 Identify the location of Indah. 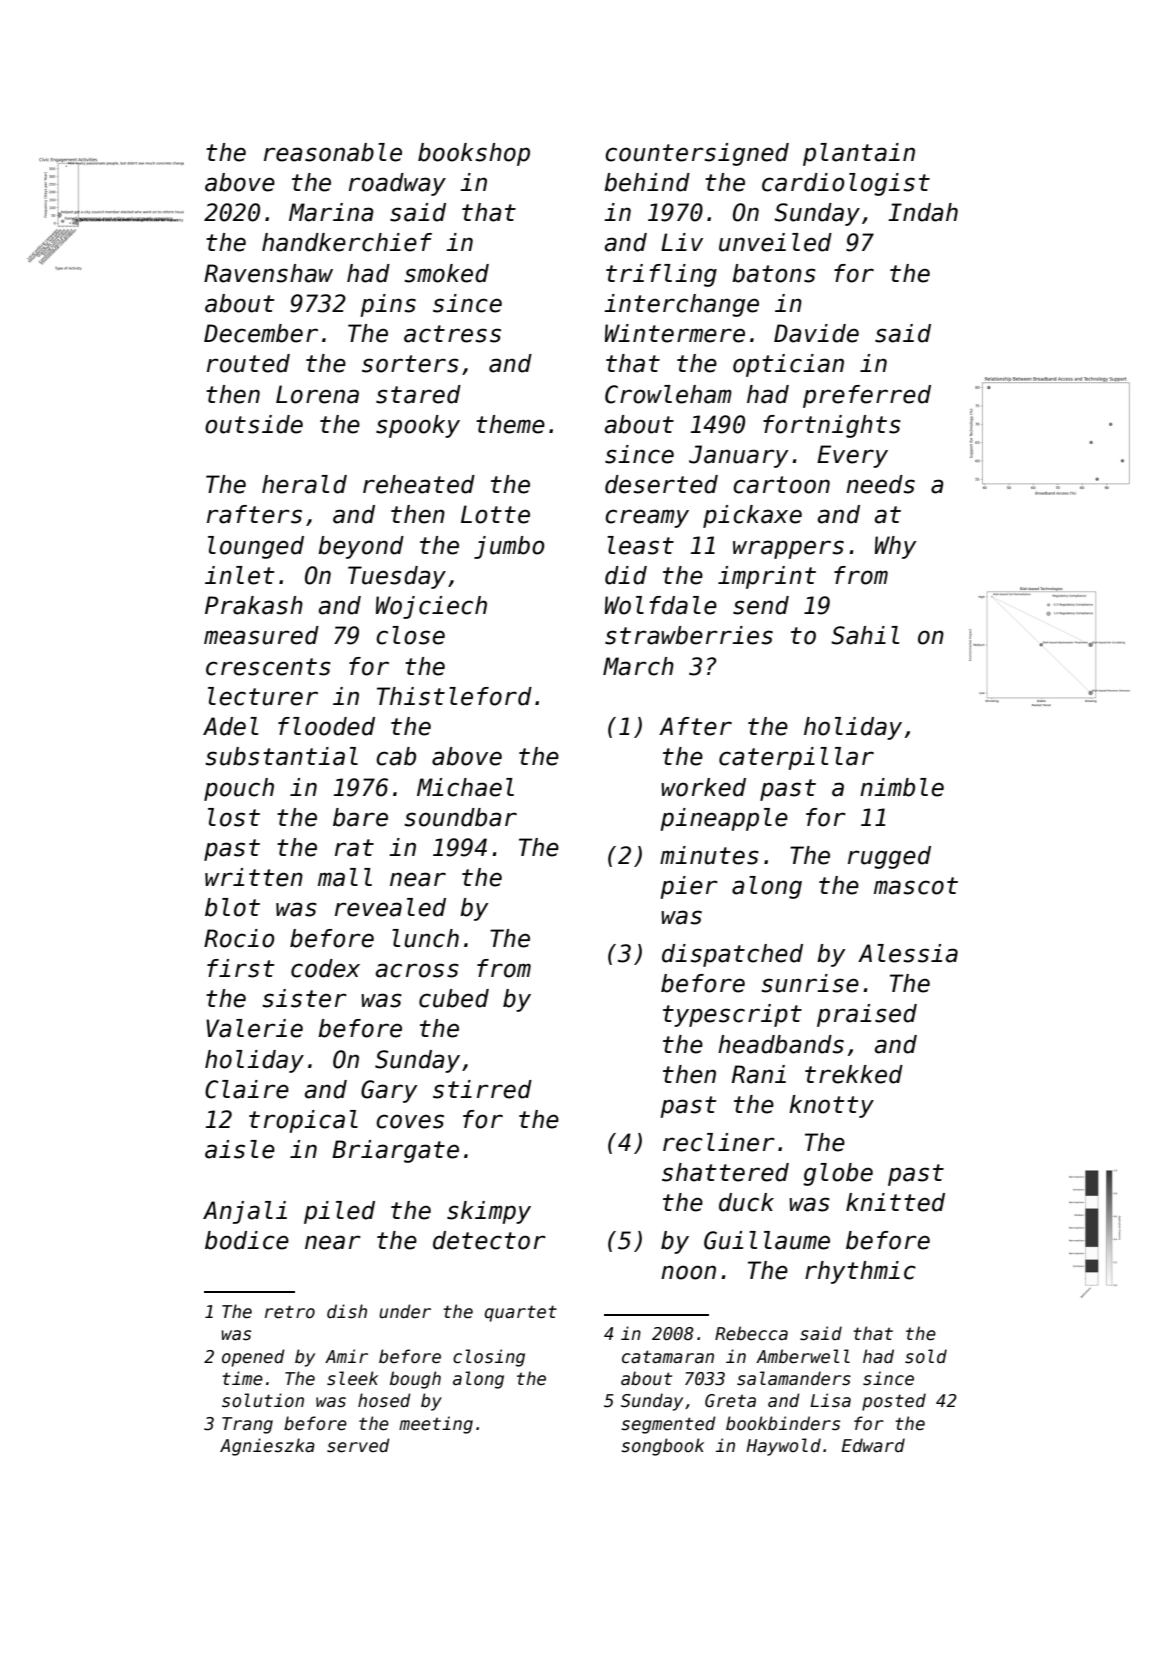
(923, 212).
